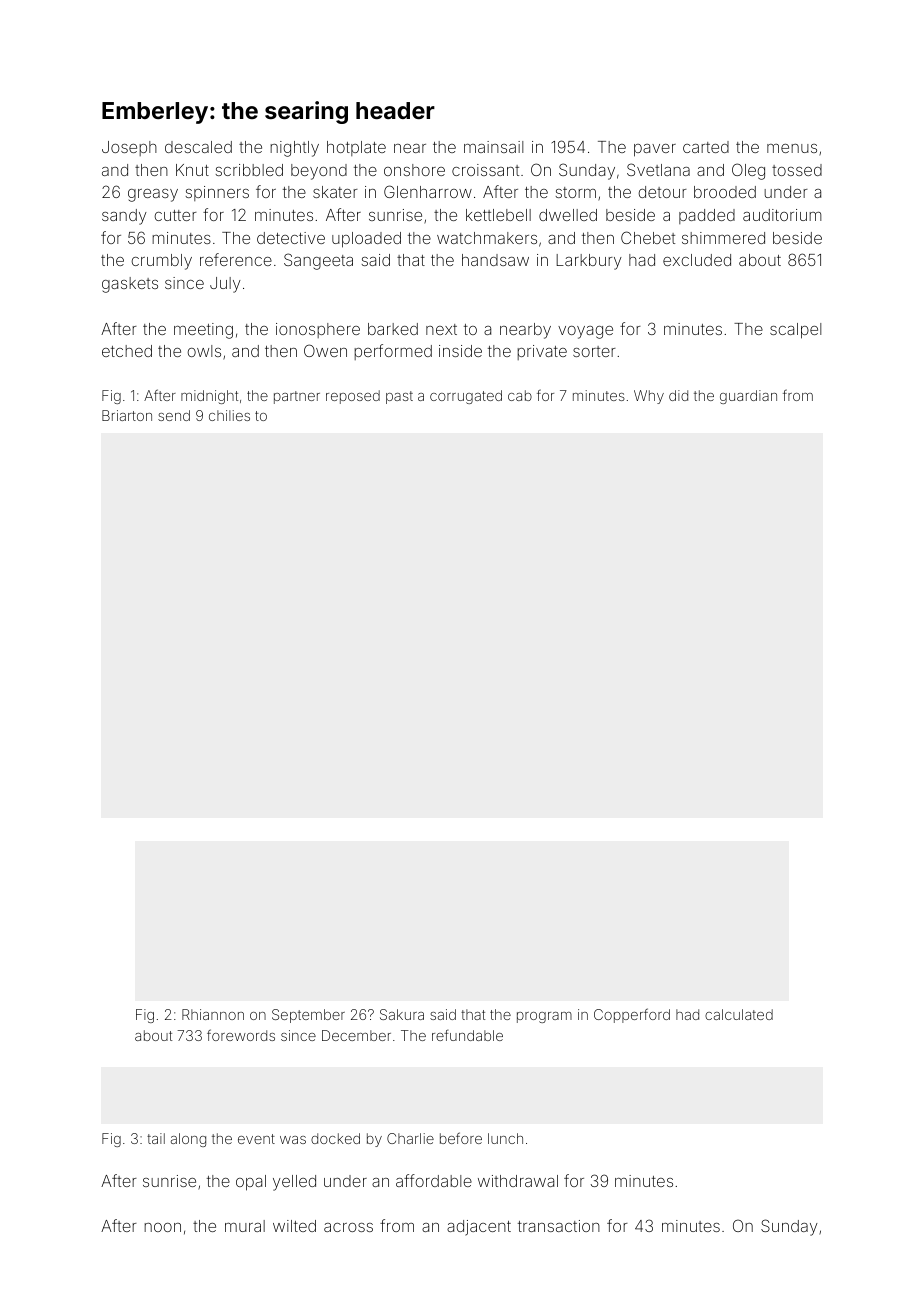 The width and height of the image is (924, 1308). What do you see at coordinates (130, 285) in the image?
I see `gaskets` at bounding box center [130, 285].
